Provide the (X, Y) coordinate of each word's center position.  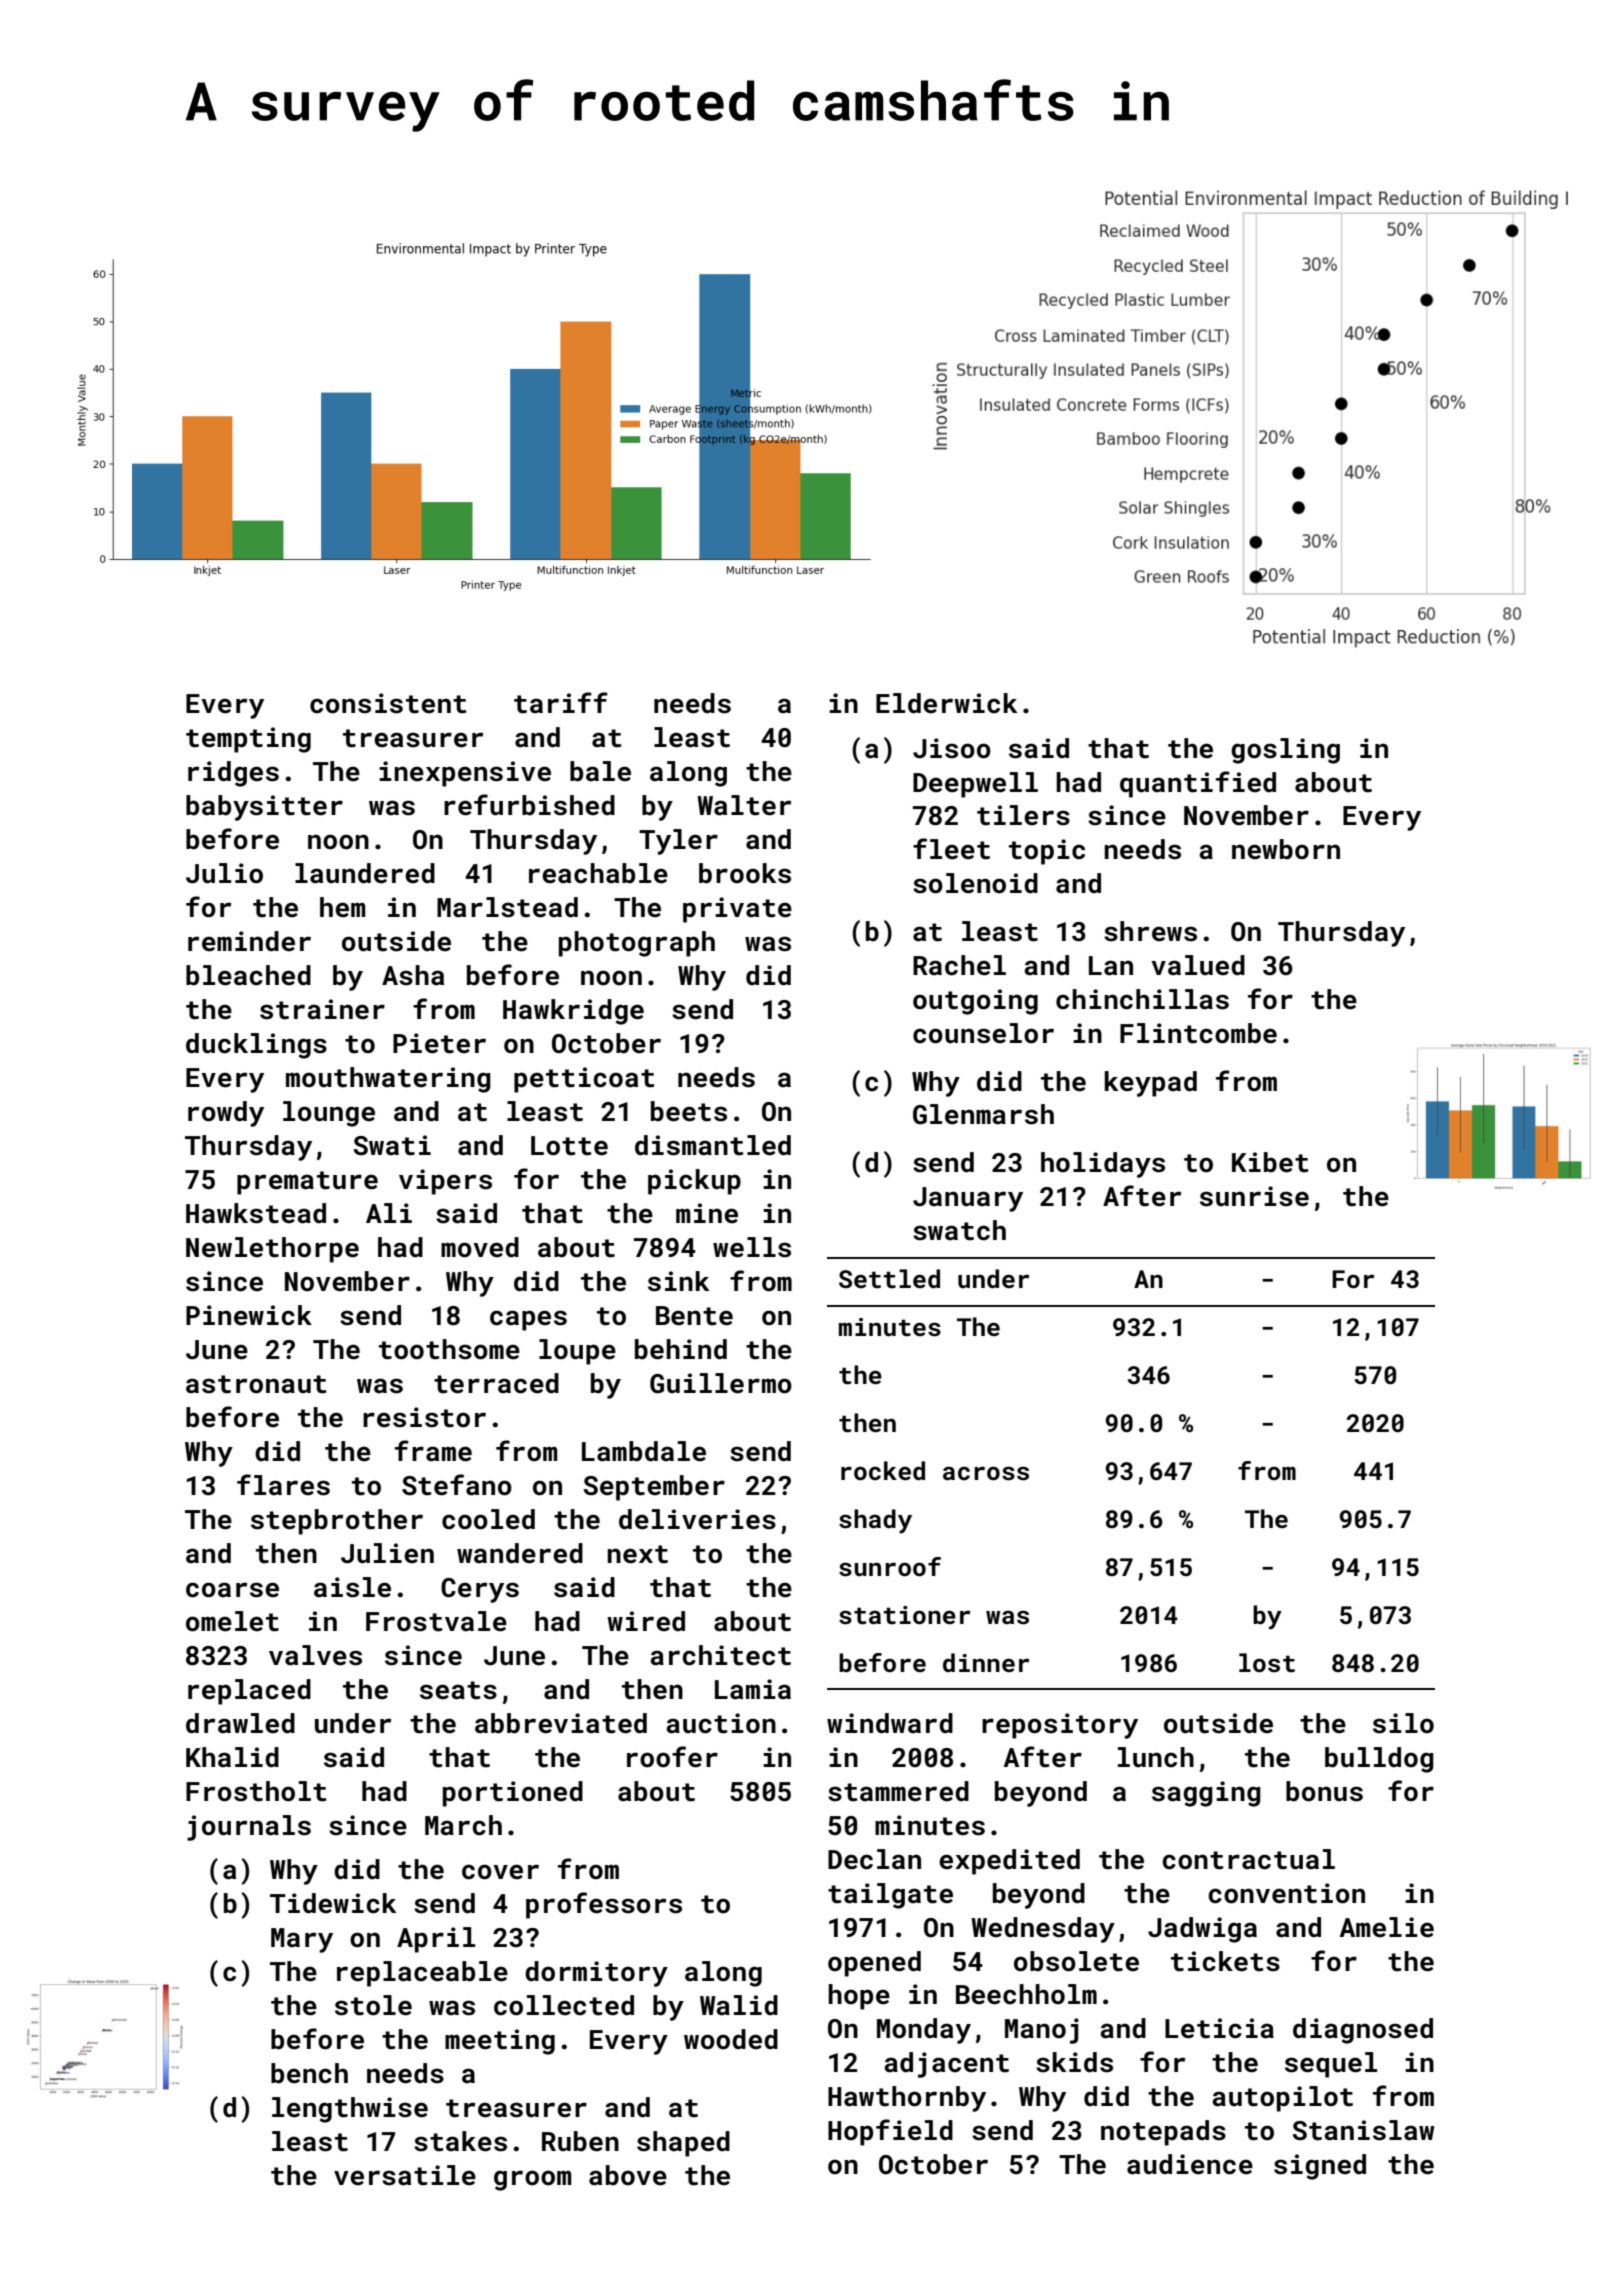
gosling (1285, 751)
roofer (672, 1757)
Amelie (1387, 1927)
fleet (951, 849)
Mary (302, 1940)
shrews (1150, 931)
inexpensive (465, 774)
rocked (883, 1470)
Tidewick (333, 1903)
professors (604, 1905)
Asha (413, 975)
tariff (561, 703)
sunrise (1254, 1196)
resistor (424, 1417)
